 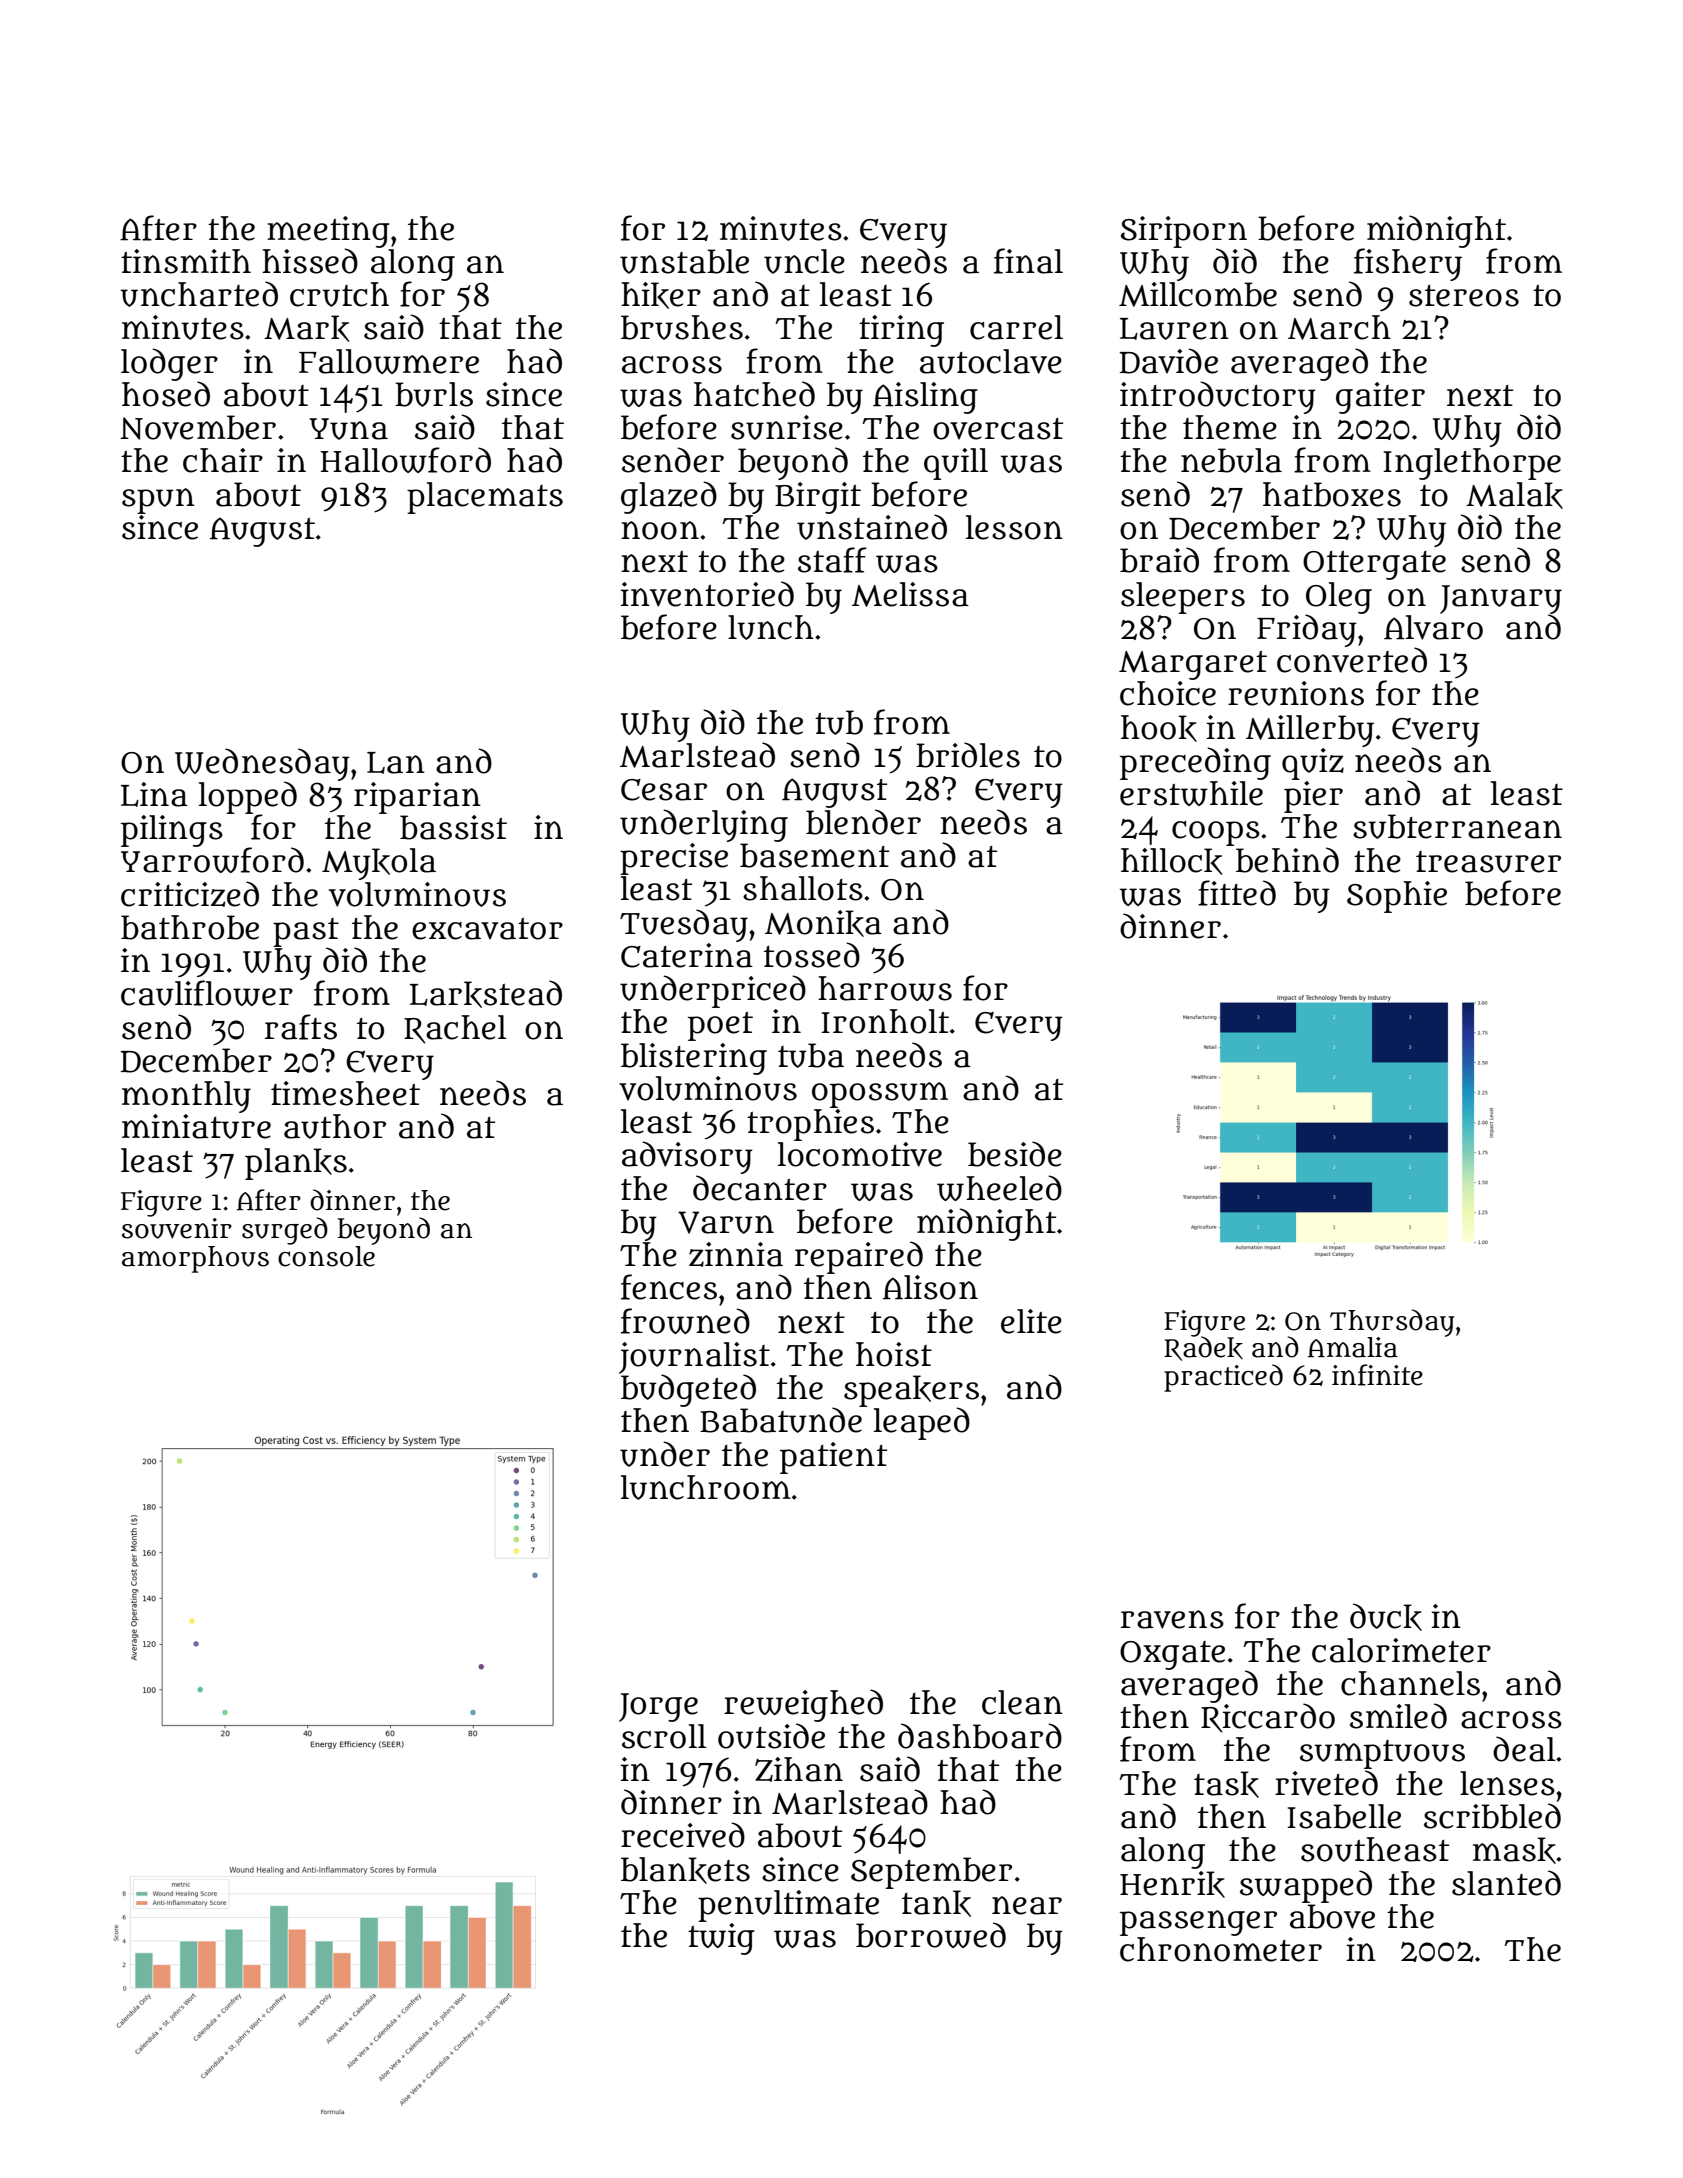 I want to click on hook, so click(x=1159, y=728).
